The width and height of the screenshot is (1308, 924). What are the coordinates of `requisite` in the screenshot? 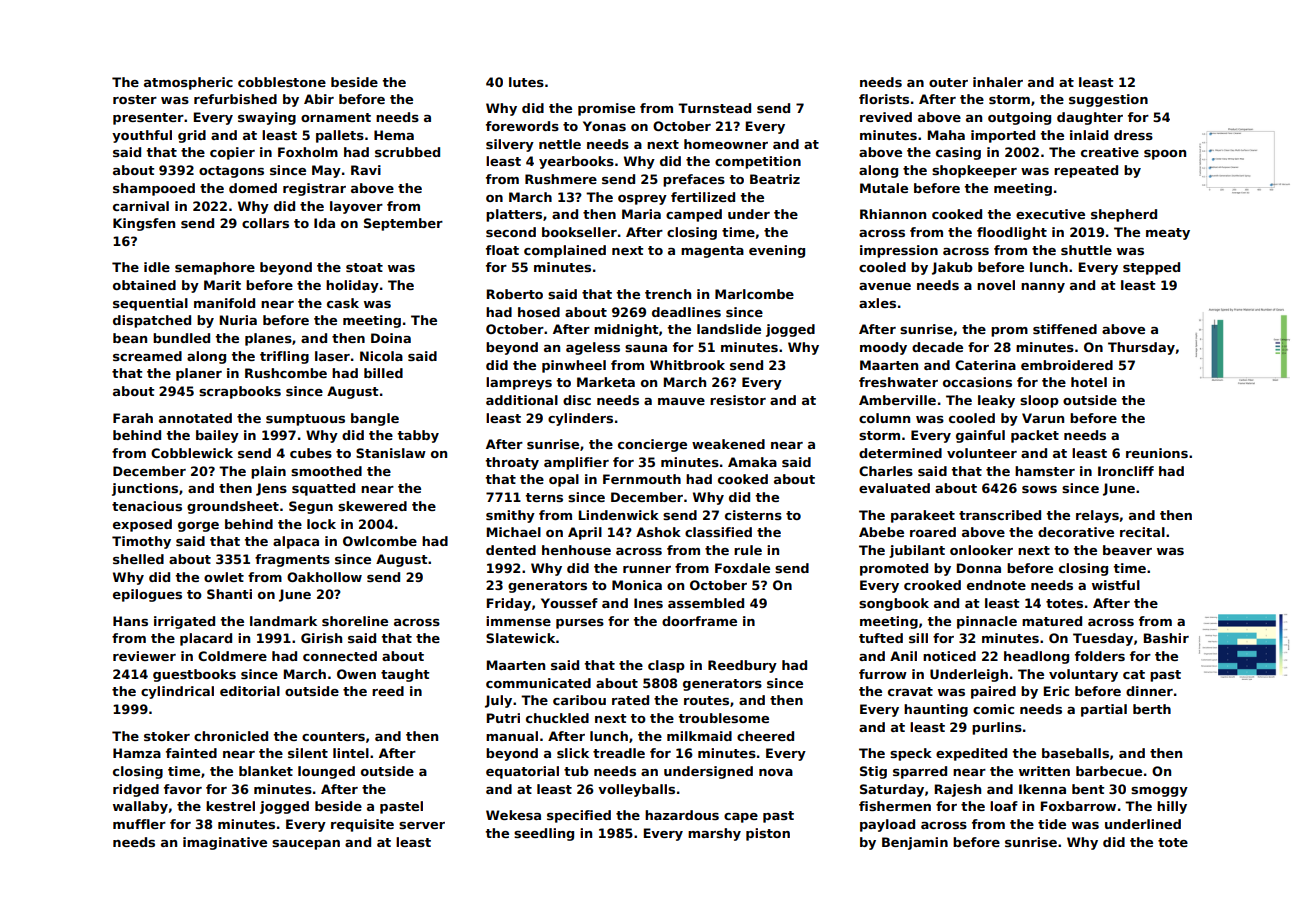 It's located at (362, 825).
